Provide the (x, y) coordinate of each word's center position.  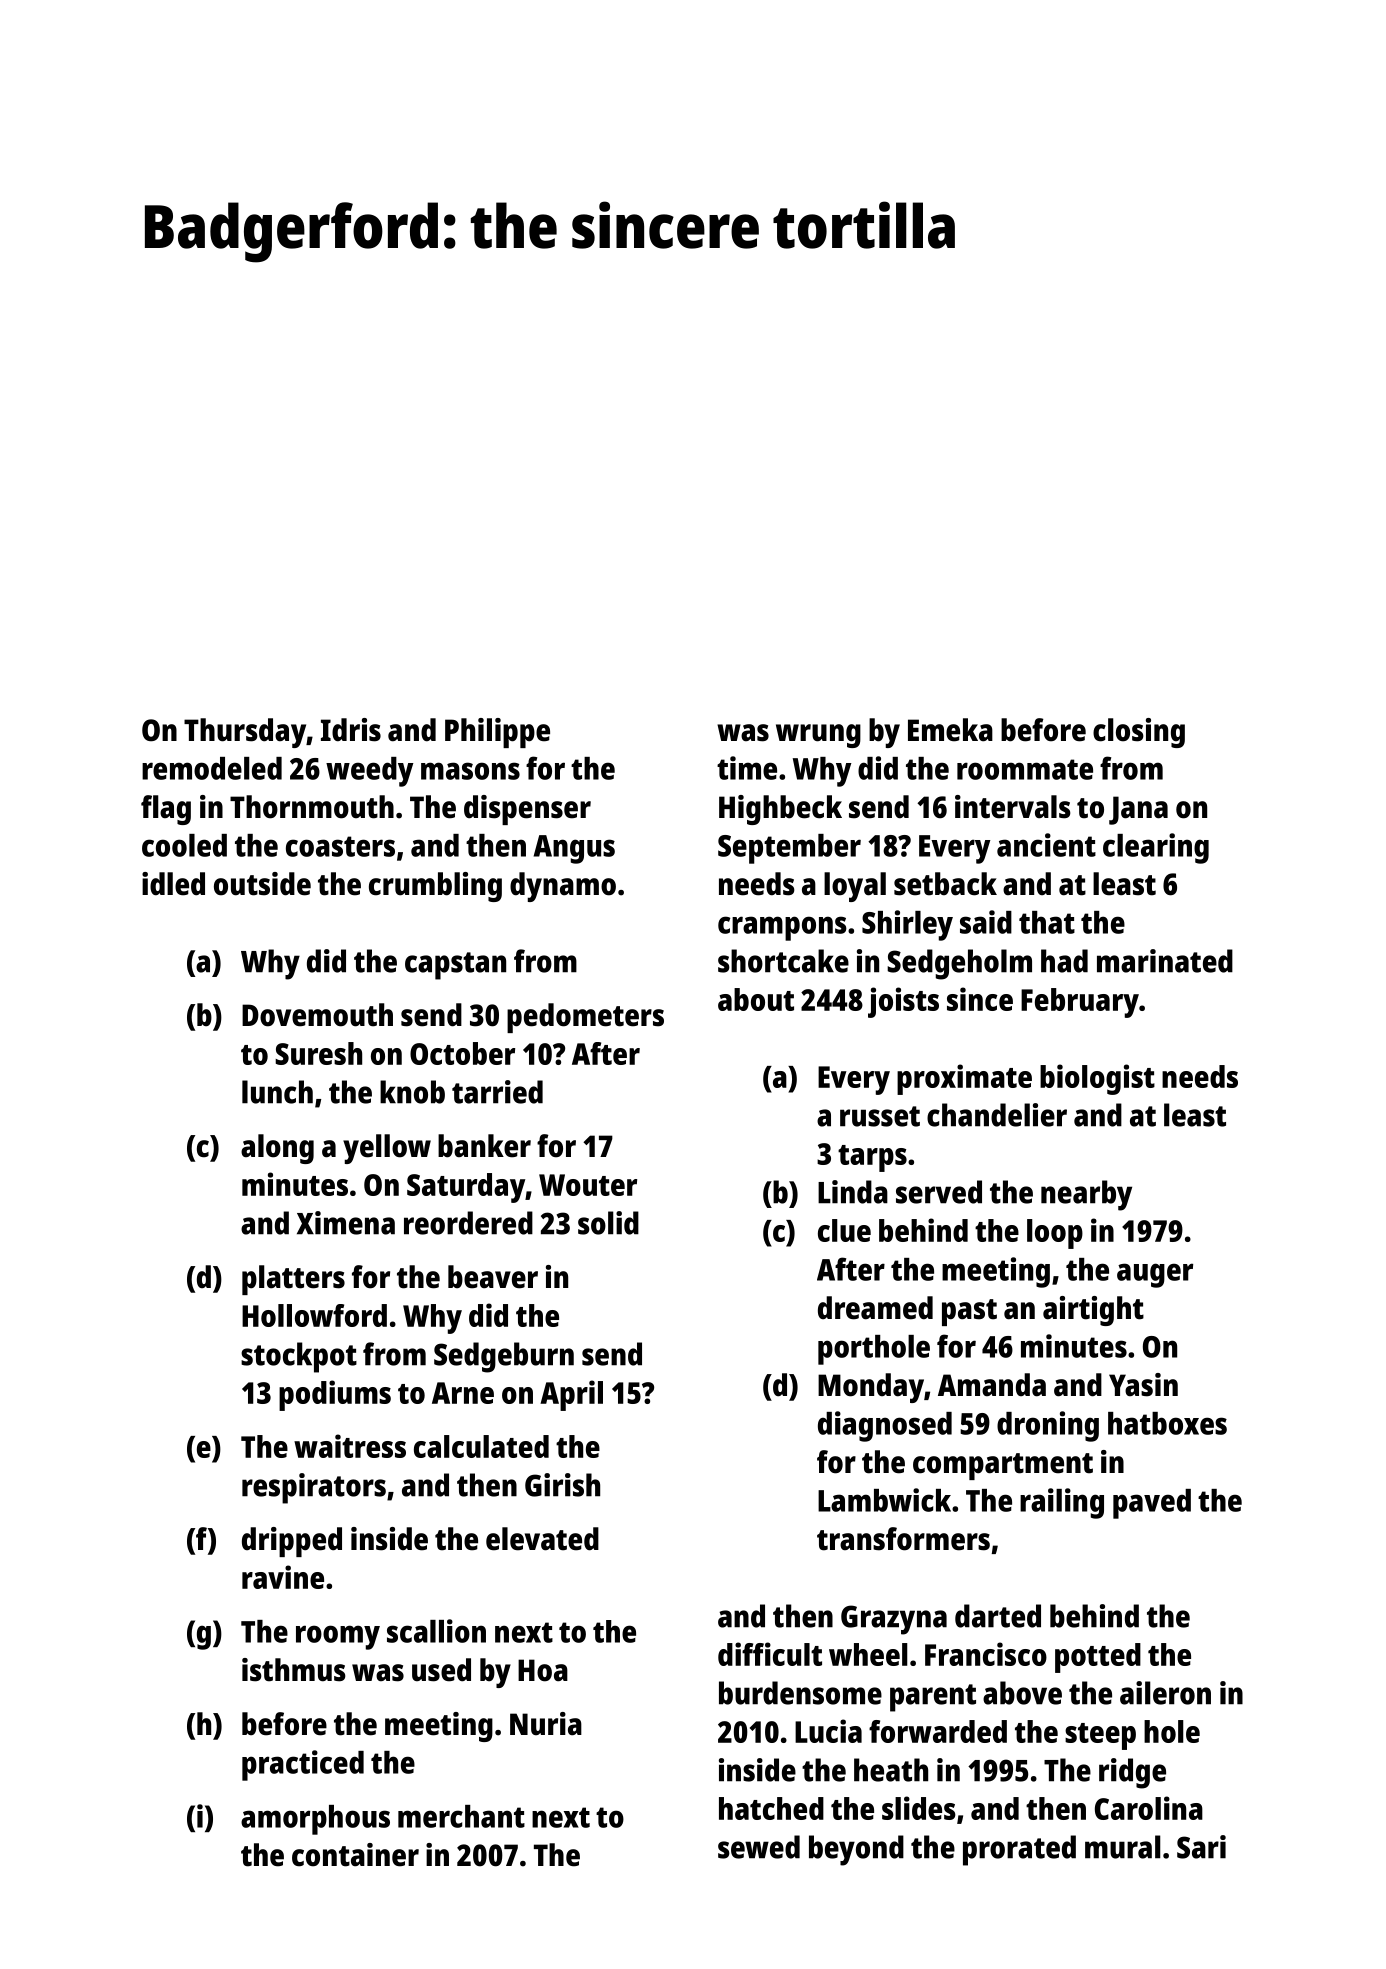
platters (293, 1280)
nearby (1086, 1195)
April (571, 1395)
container (355, 1855)
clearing (1156, 848)
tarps (872, 1158)
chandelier (997, 1115)
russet (880, 1116)
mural (1123, 1847)
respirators (314, 1488)
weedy (370, 772)
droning (1048, 1426)
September (789, 849)
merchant (461, 1816)
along (277, 1149)
